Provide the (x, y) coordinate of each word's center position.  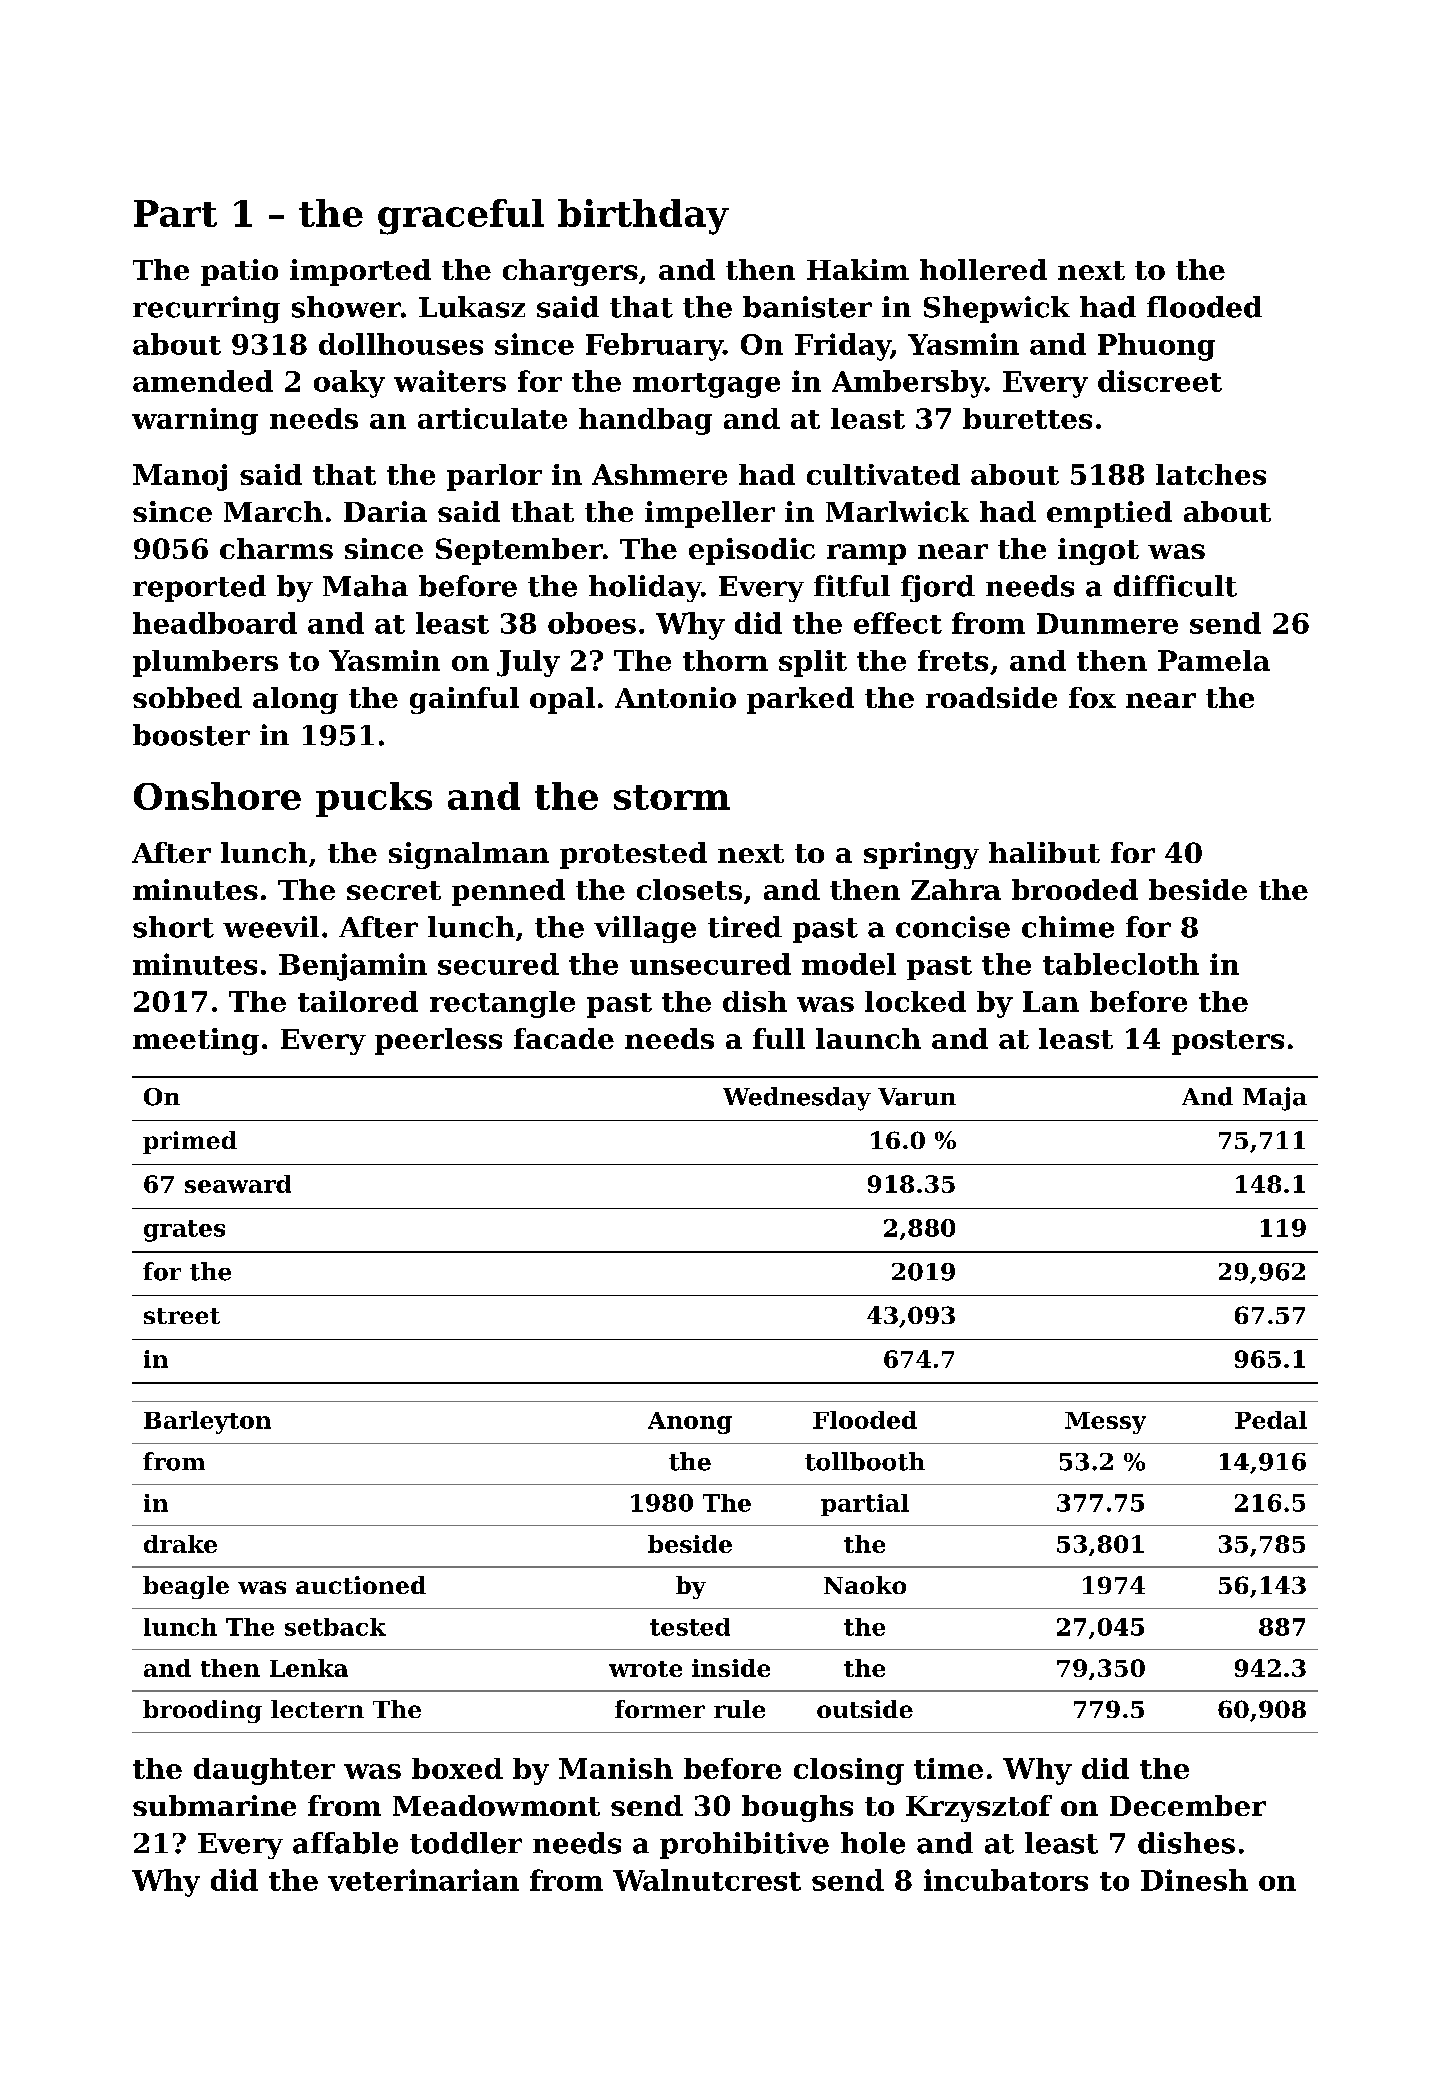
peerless (438, 1041)
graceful (461, 217)
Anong (690, 1423)
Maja (1275, 1099)
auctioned (361, 1585)
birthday (643, 217)
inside (731, 1668)
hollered (983, 269)
